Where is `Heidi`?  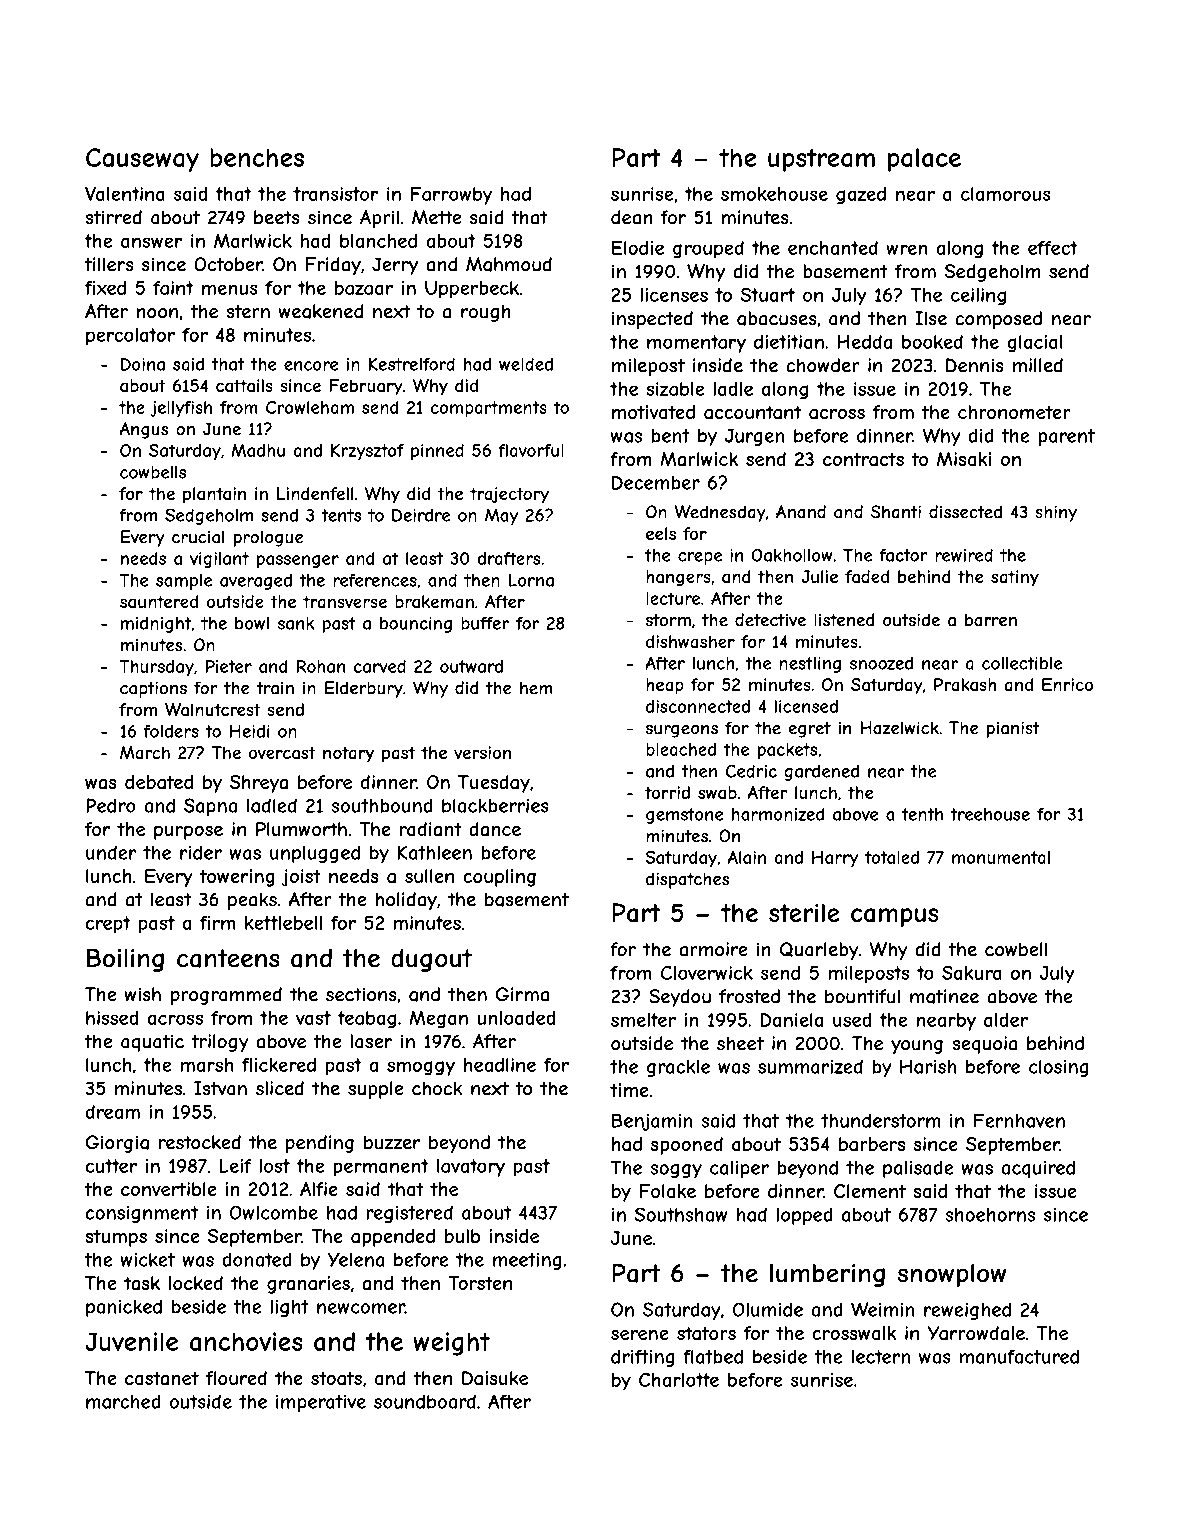 Heidi is located at coordinates (249, 731).
